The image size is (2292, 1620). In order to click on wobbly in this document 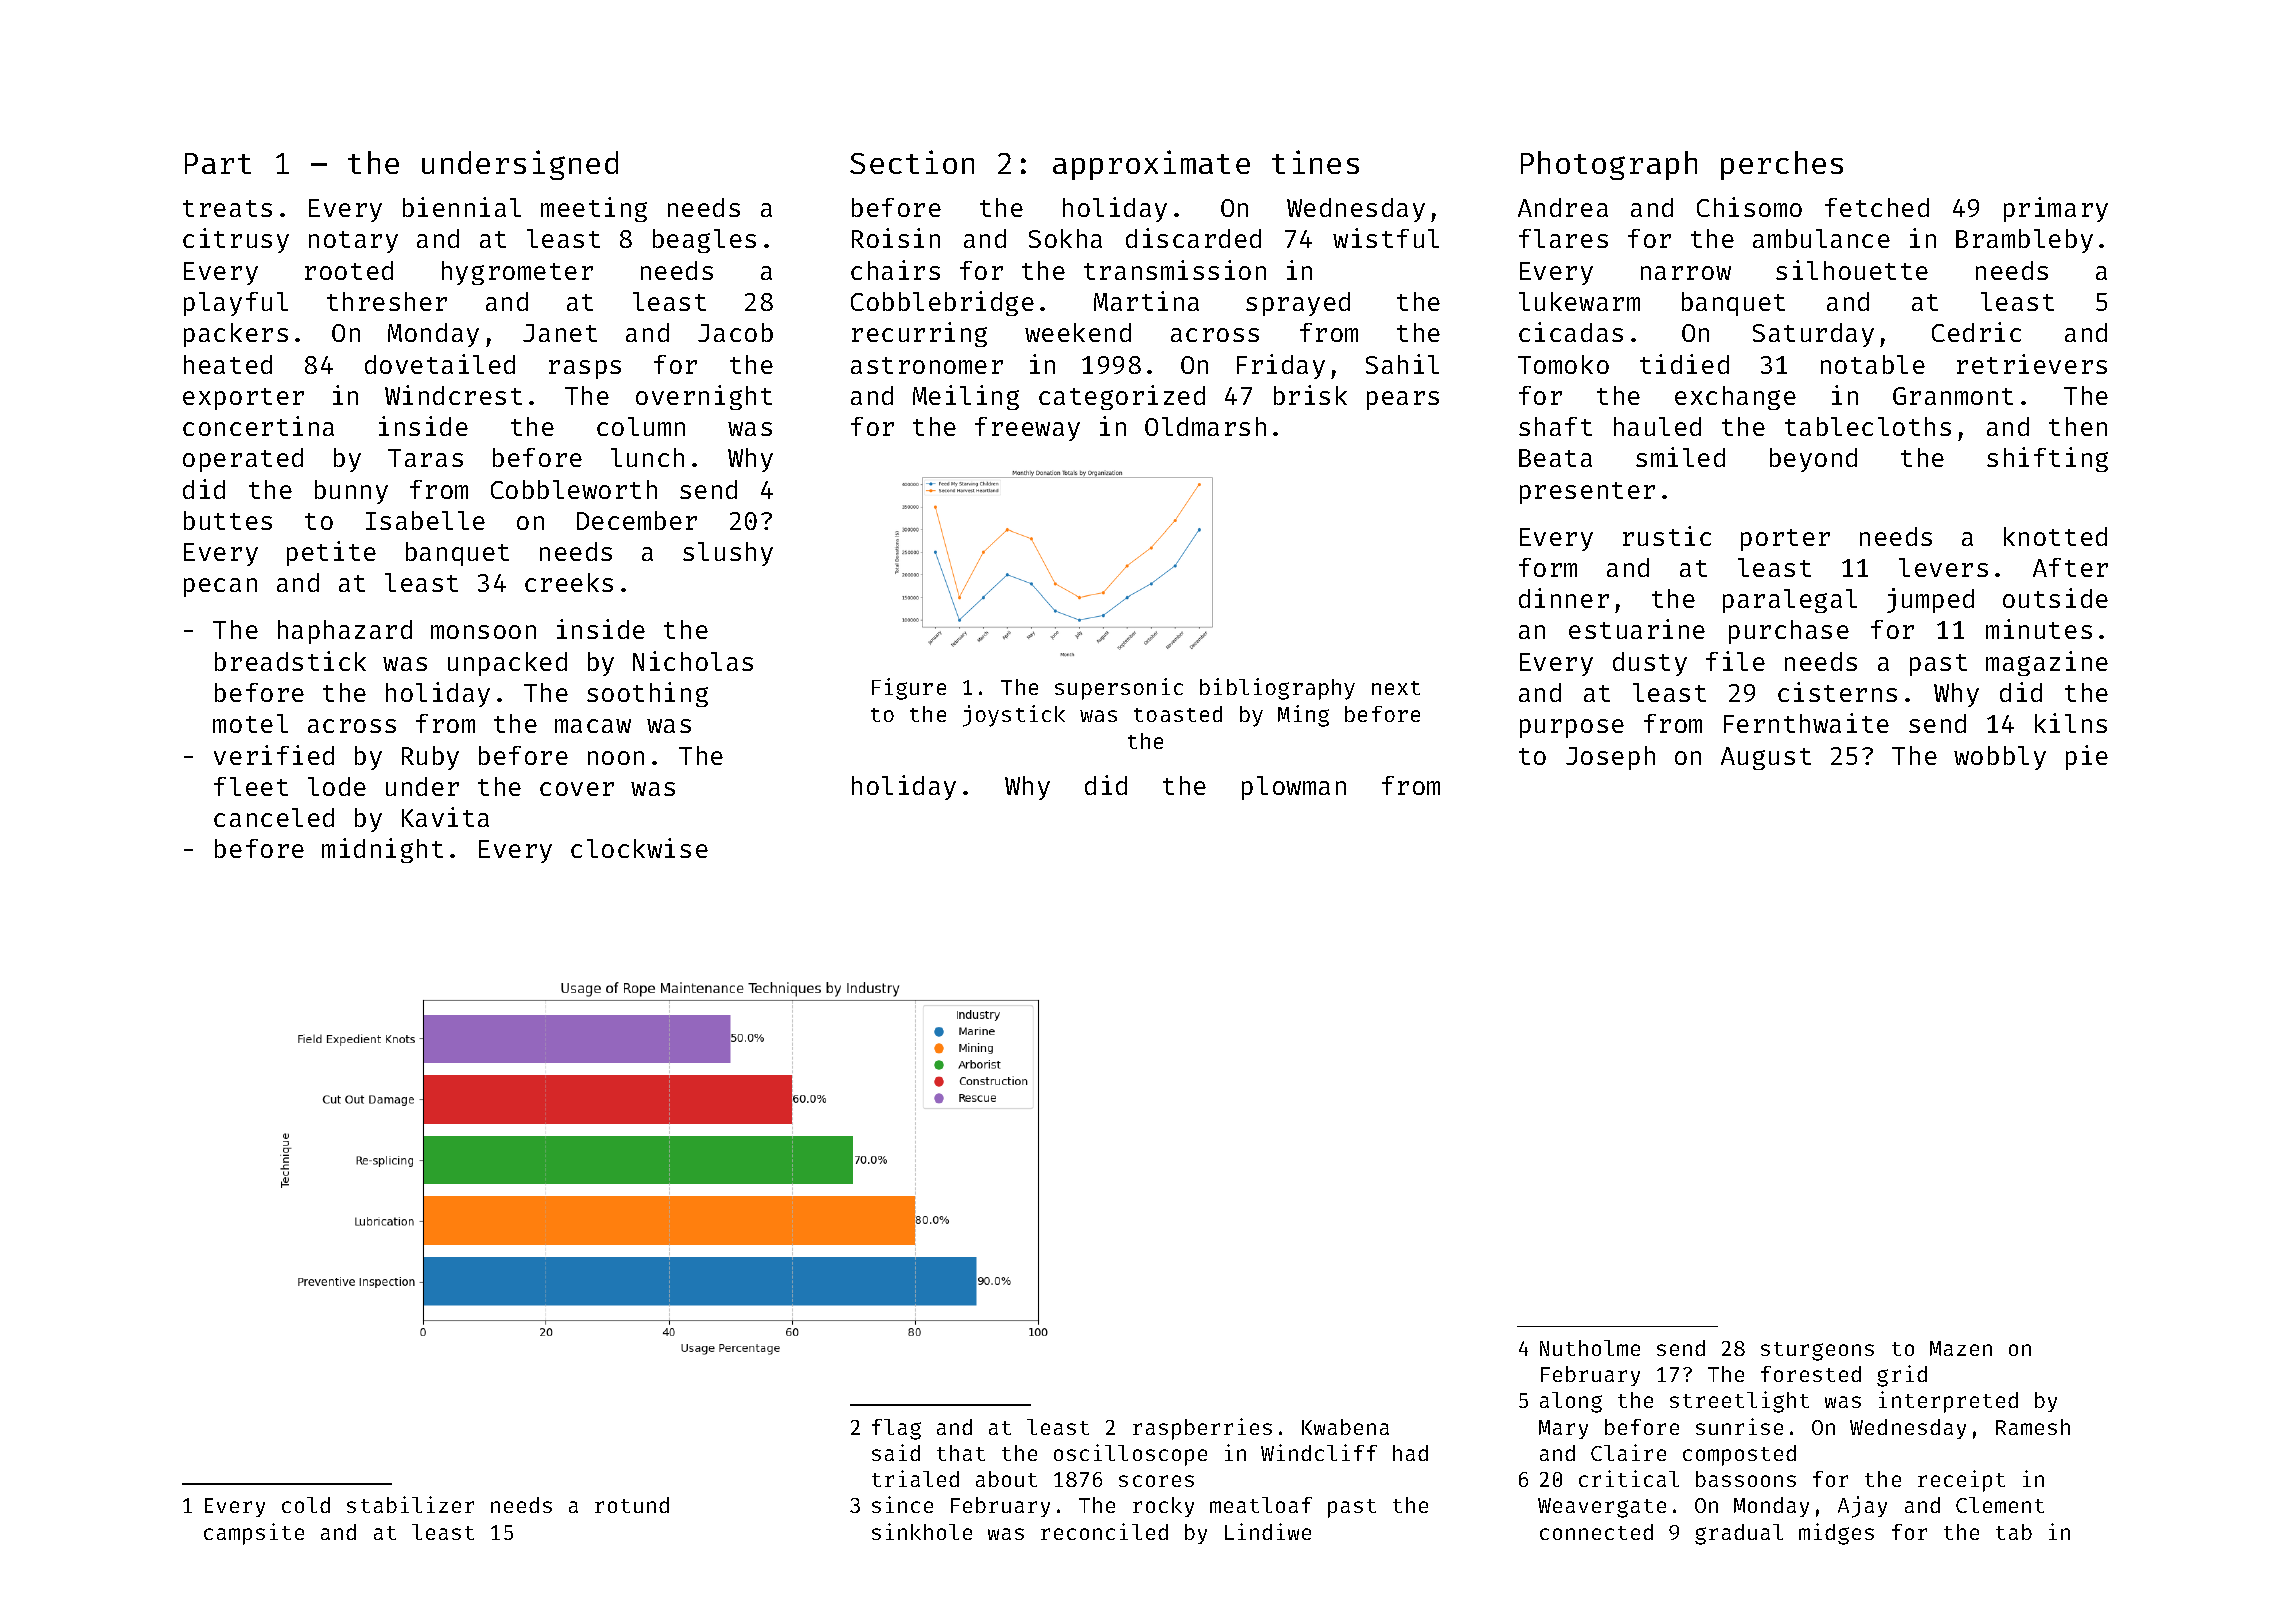, I will do `click(2000, 758)`.
